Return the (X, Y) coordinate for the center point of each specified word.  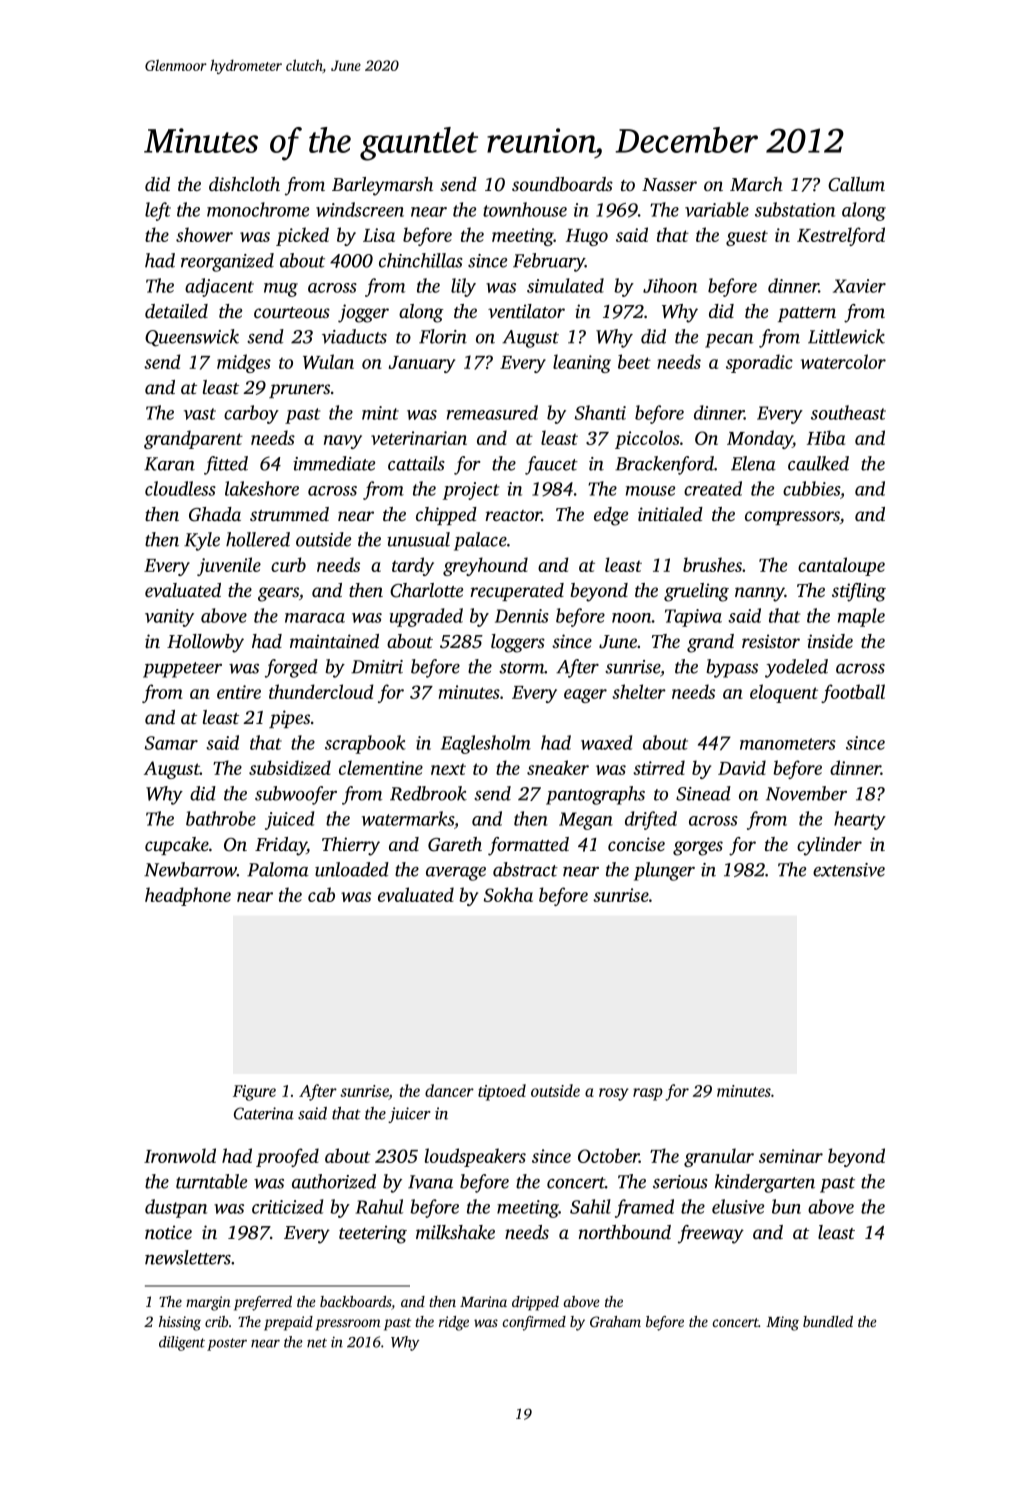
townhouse (525, 209)
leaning (582, 363)
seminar (791, 1156)
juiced (289, 820)
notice (168, 1232)
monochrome (258, 209)
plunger (664, 871)
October (608, 1155)
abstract (525, 869)
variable (717, 209)
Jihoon (670, 285)
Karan (169, 464)
